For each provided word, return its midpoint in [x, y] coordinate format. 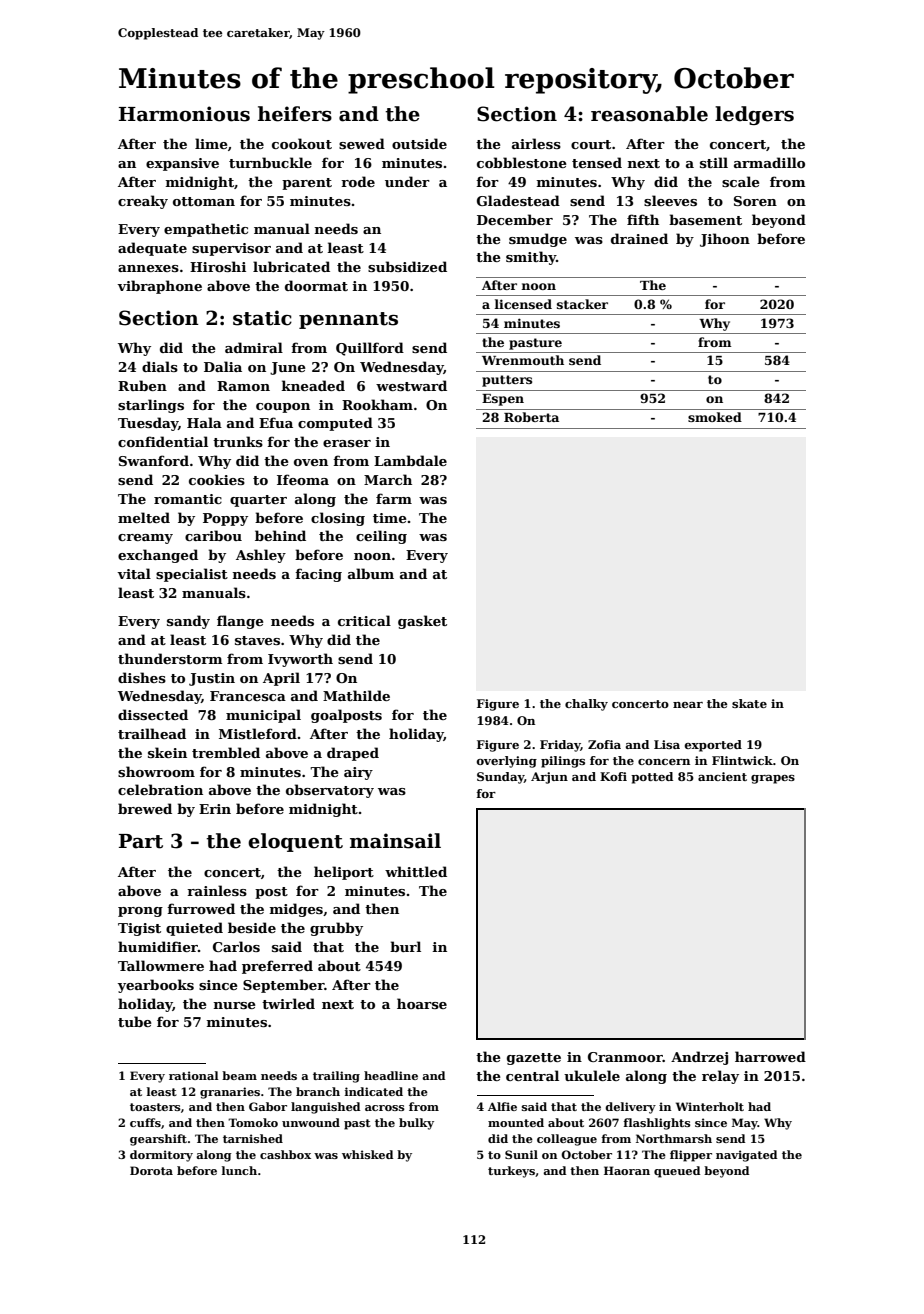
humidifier [158, 946]
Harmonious [184, 114]
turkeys [511, 1172]
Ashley [261, 556]
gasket [422, 622]
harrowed [770, 1056]
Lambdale [410, 460]
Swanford [154, 460]
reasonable [649, 114]
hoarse [422, 1003]
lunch [239, 1170]
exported [713, 746]
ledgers [754, 115]
